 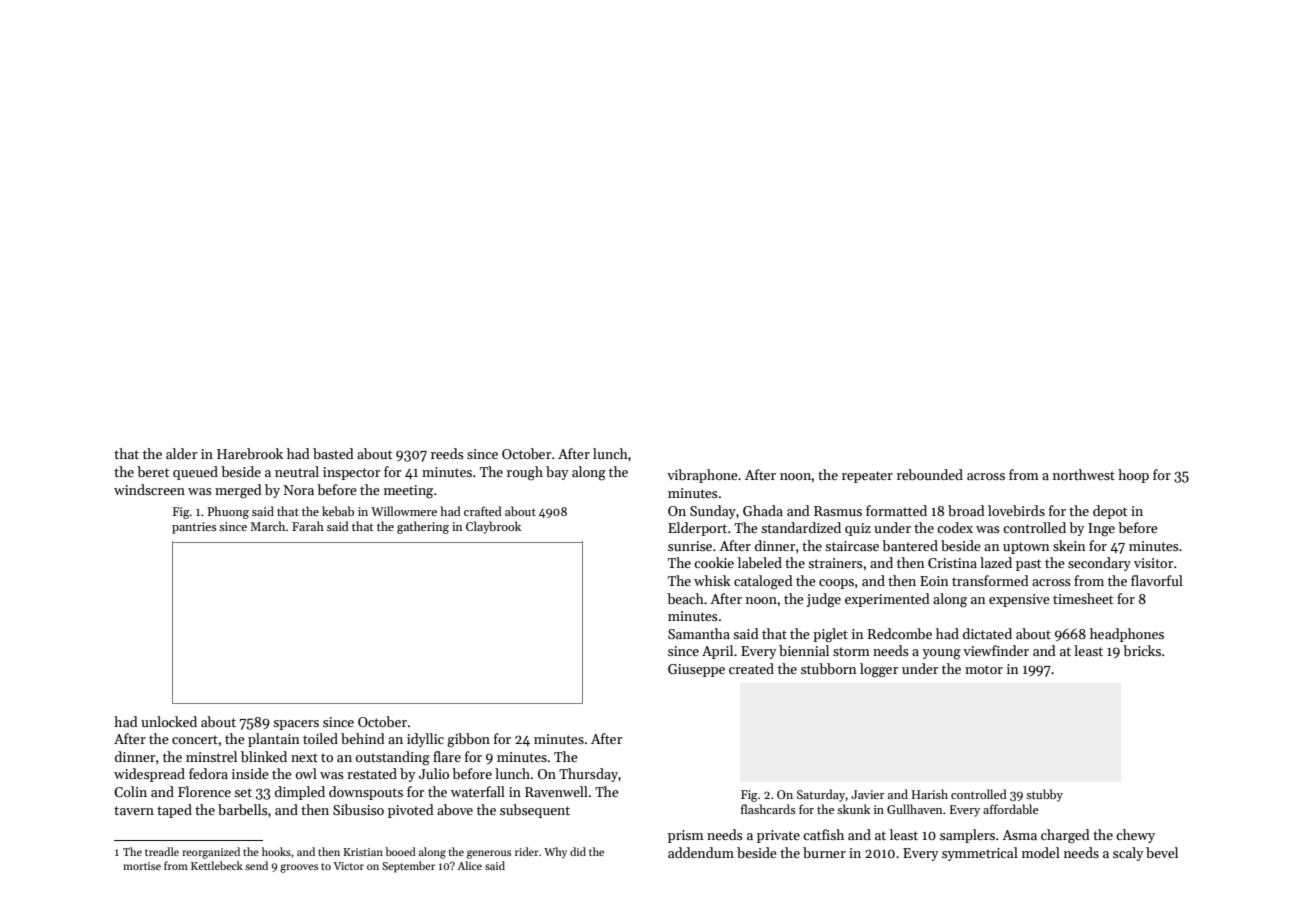 What do you see at coordinates (194, 528) in the document?
I see `pantries` at bounding box center [194, 528].
